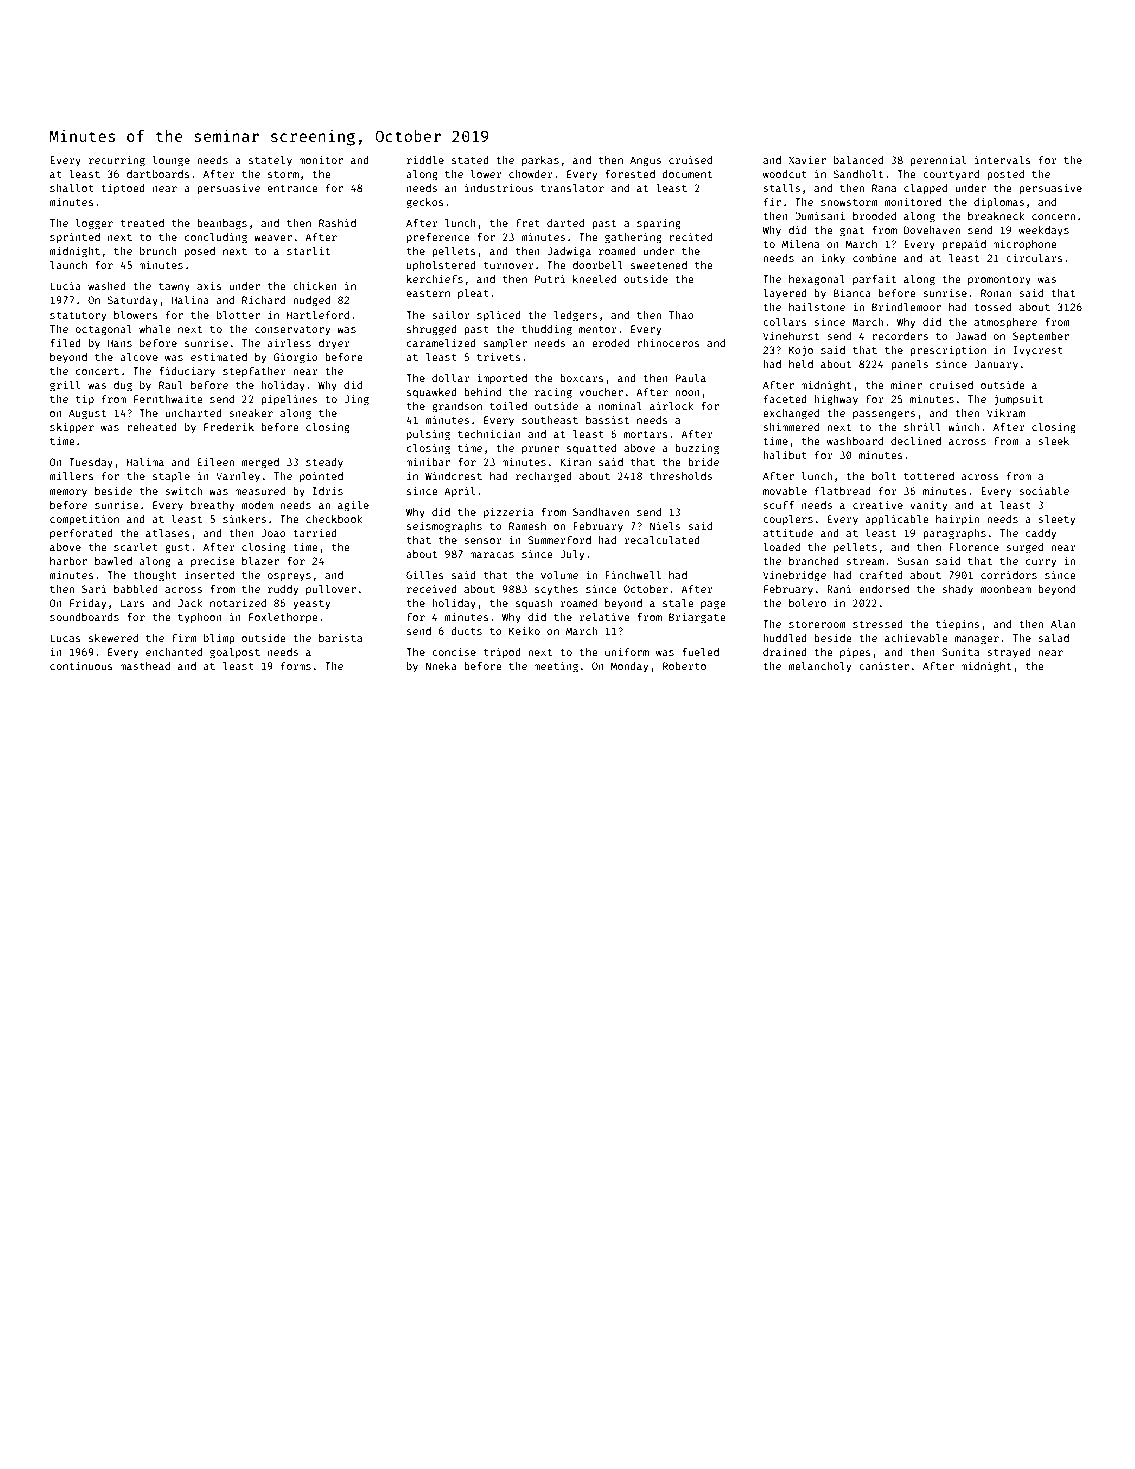 Image resolution: width=1135 pixels, height=1469 pixels. I want to click on courtyard, so click(951, 175).
